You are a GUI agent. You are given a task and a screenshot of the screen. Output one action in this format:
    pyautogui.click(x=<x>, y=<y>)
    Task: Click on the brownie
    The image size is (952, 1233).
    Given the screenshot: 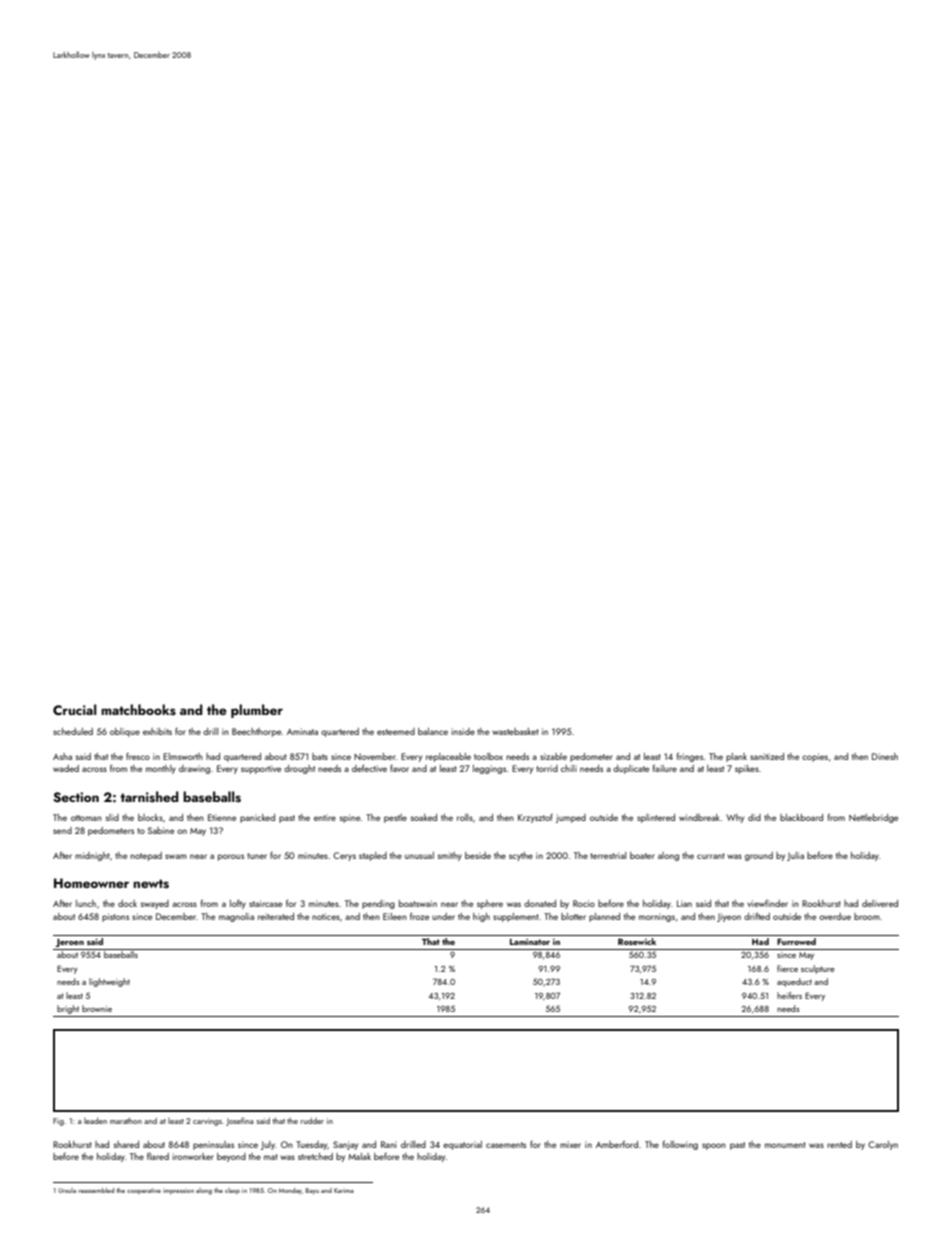 What is the action you would take?
    pyautogui.click(x=97, y=1008)
